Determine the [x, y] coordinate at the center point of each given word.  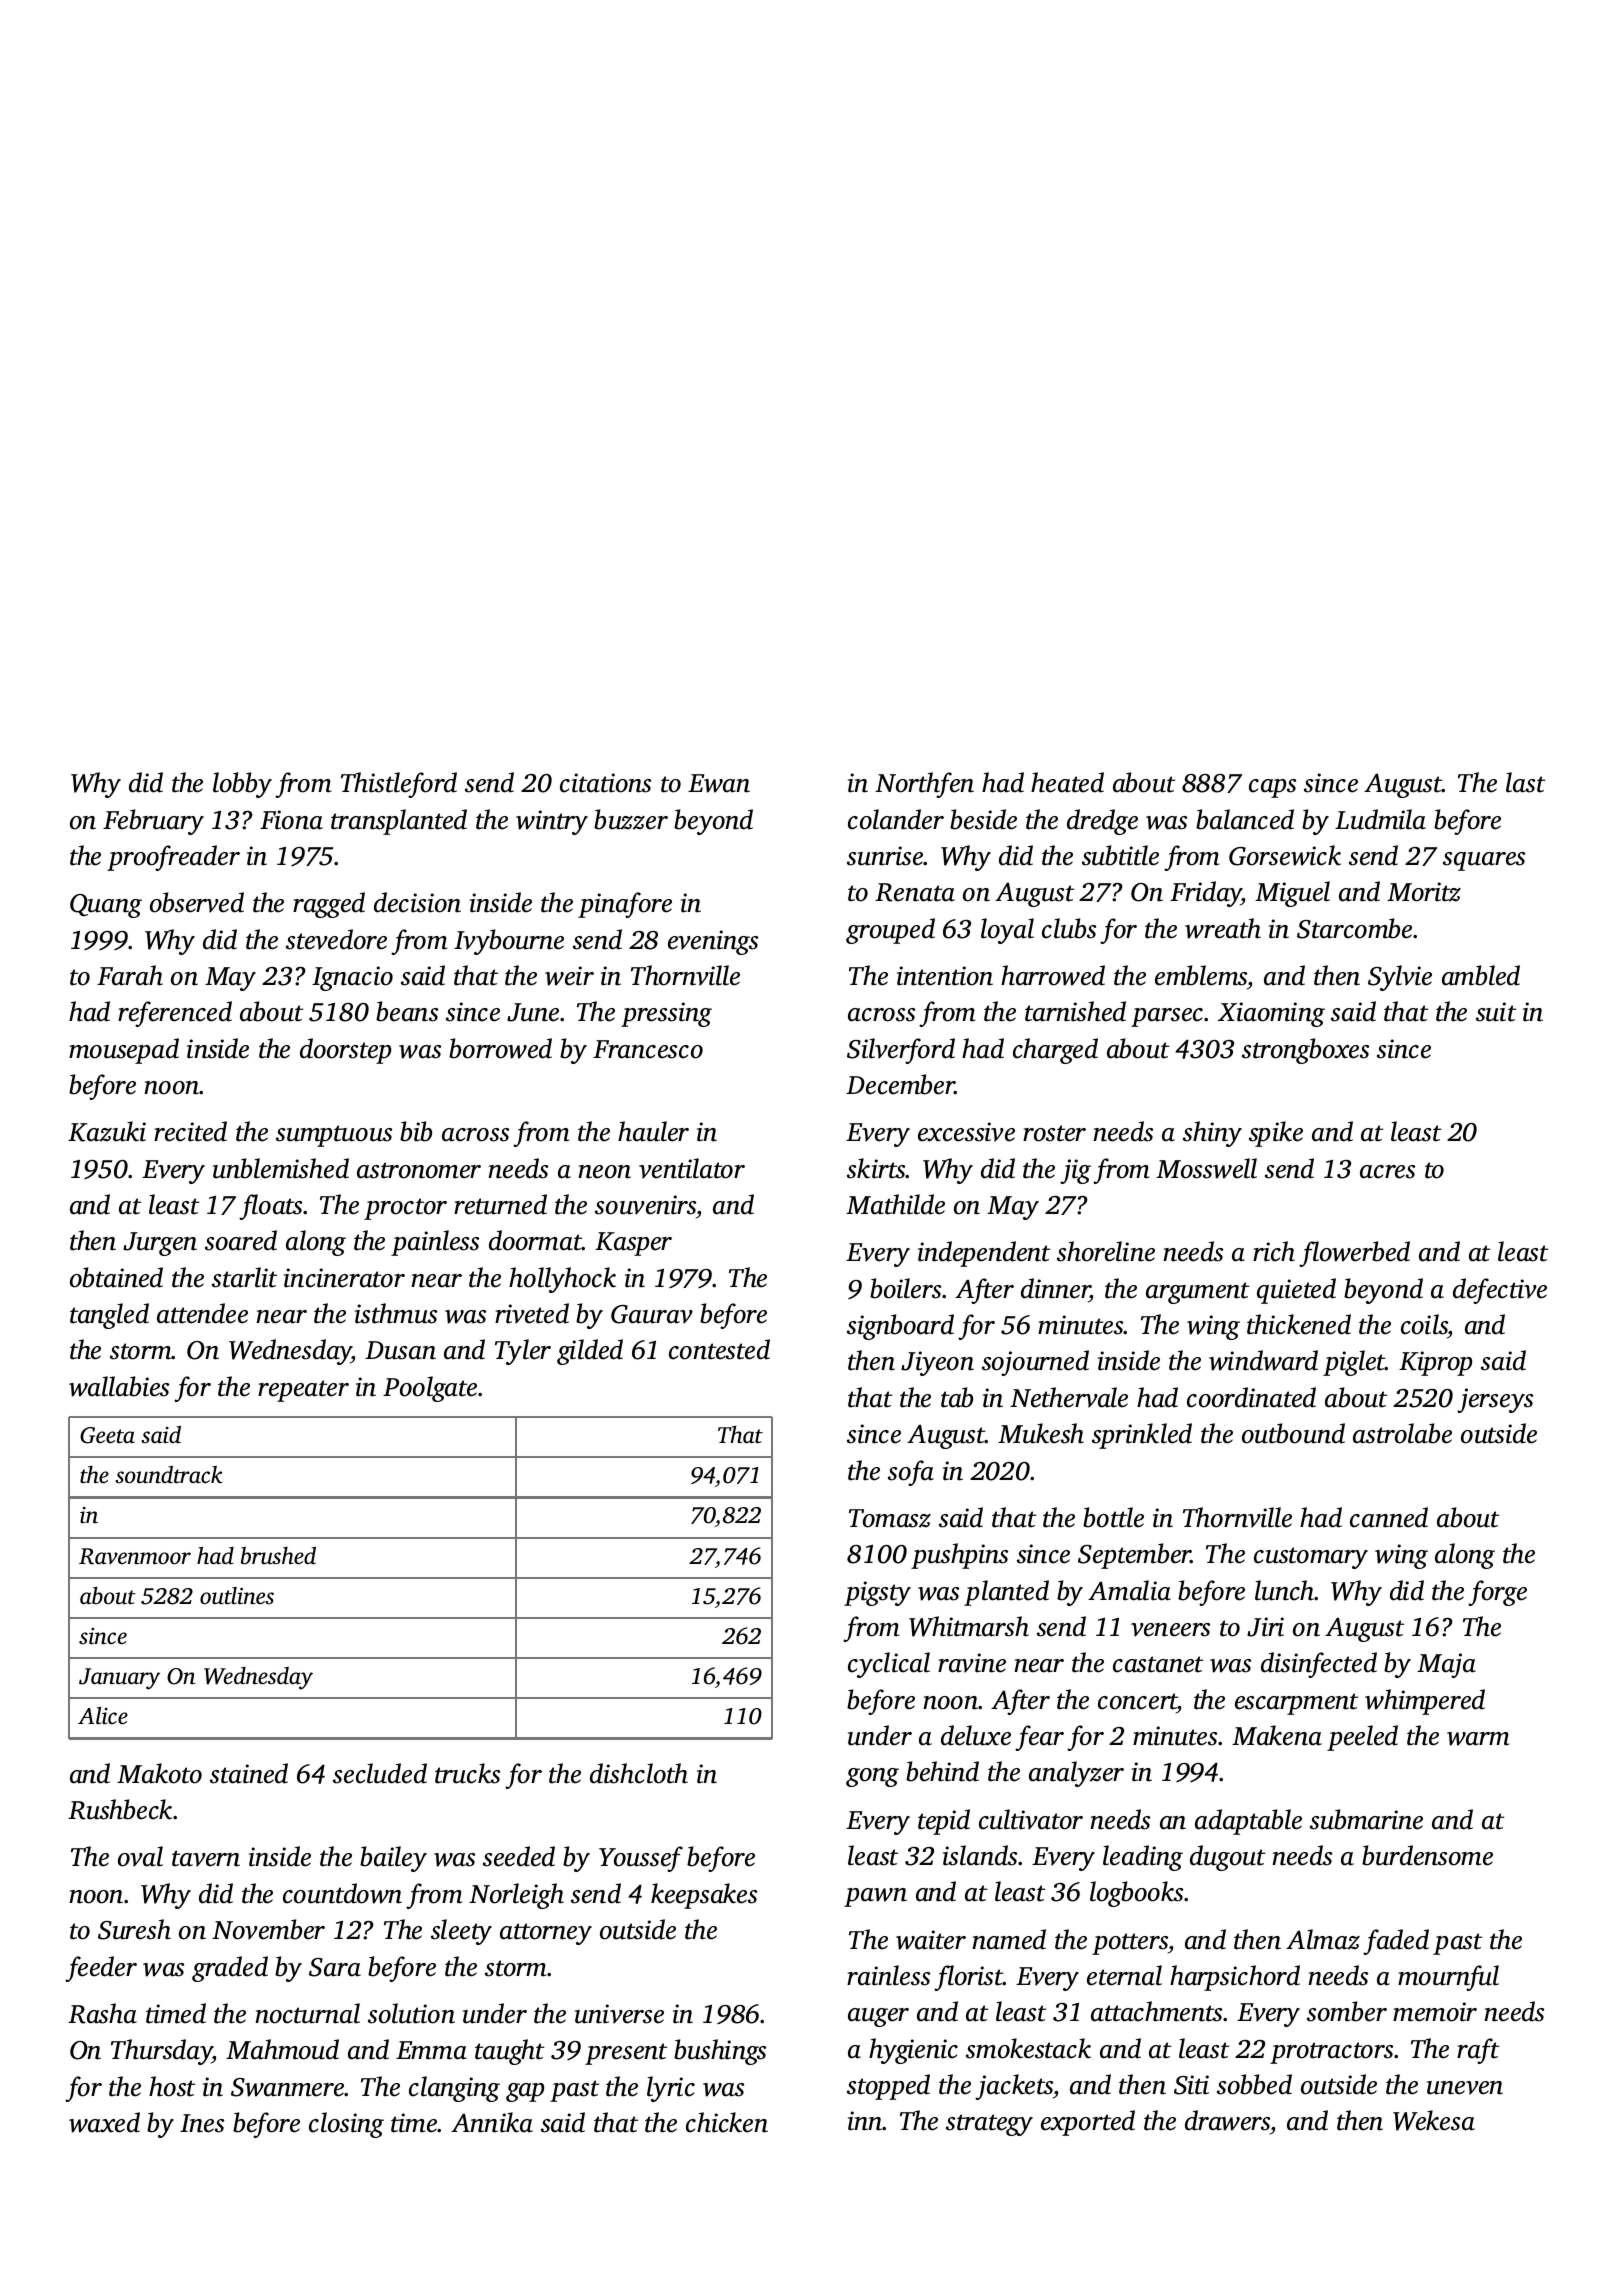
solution [411, 2013]
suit [1496, 1012]
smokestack [1028, 2048]
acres [1387, 1172]
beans [407, 1011]
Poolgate [430, 1389]
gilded [590, 1352]
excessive [966, 1132]
